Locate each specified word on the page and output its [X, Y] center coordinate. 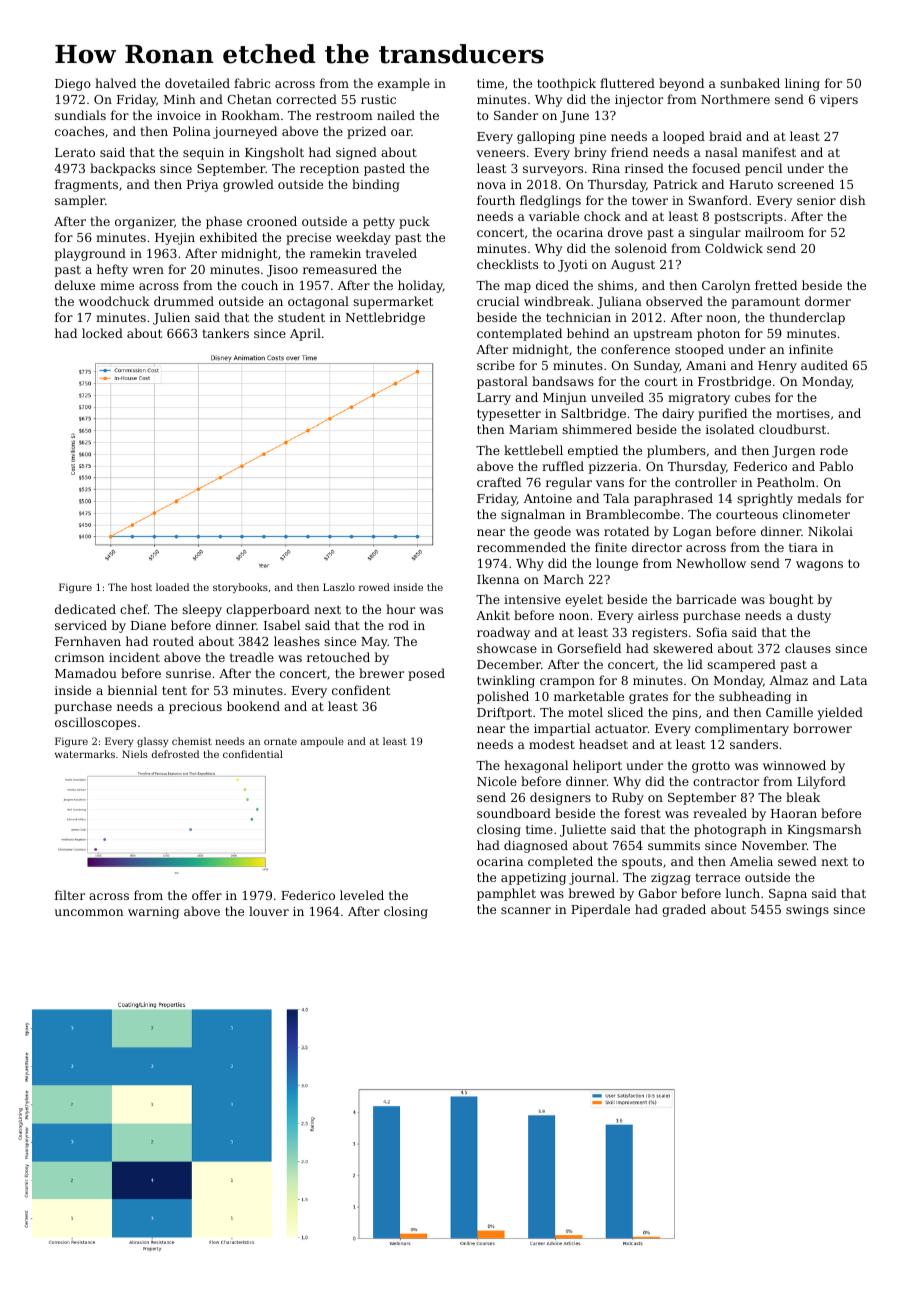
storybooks [240, 588]
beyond [681, 84]
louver [269, 911]
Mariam [533, 429]
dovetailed [197, 83]
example [404, 84]
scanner [526, 910]
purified [722, 414]
